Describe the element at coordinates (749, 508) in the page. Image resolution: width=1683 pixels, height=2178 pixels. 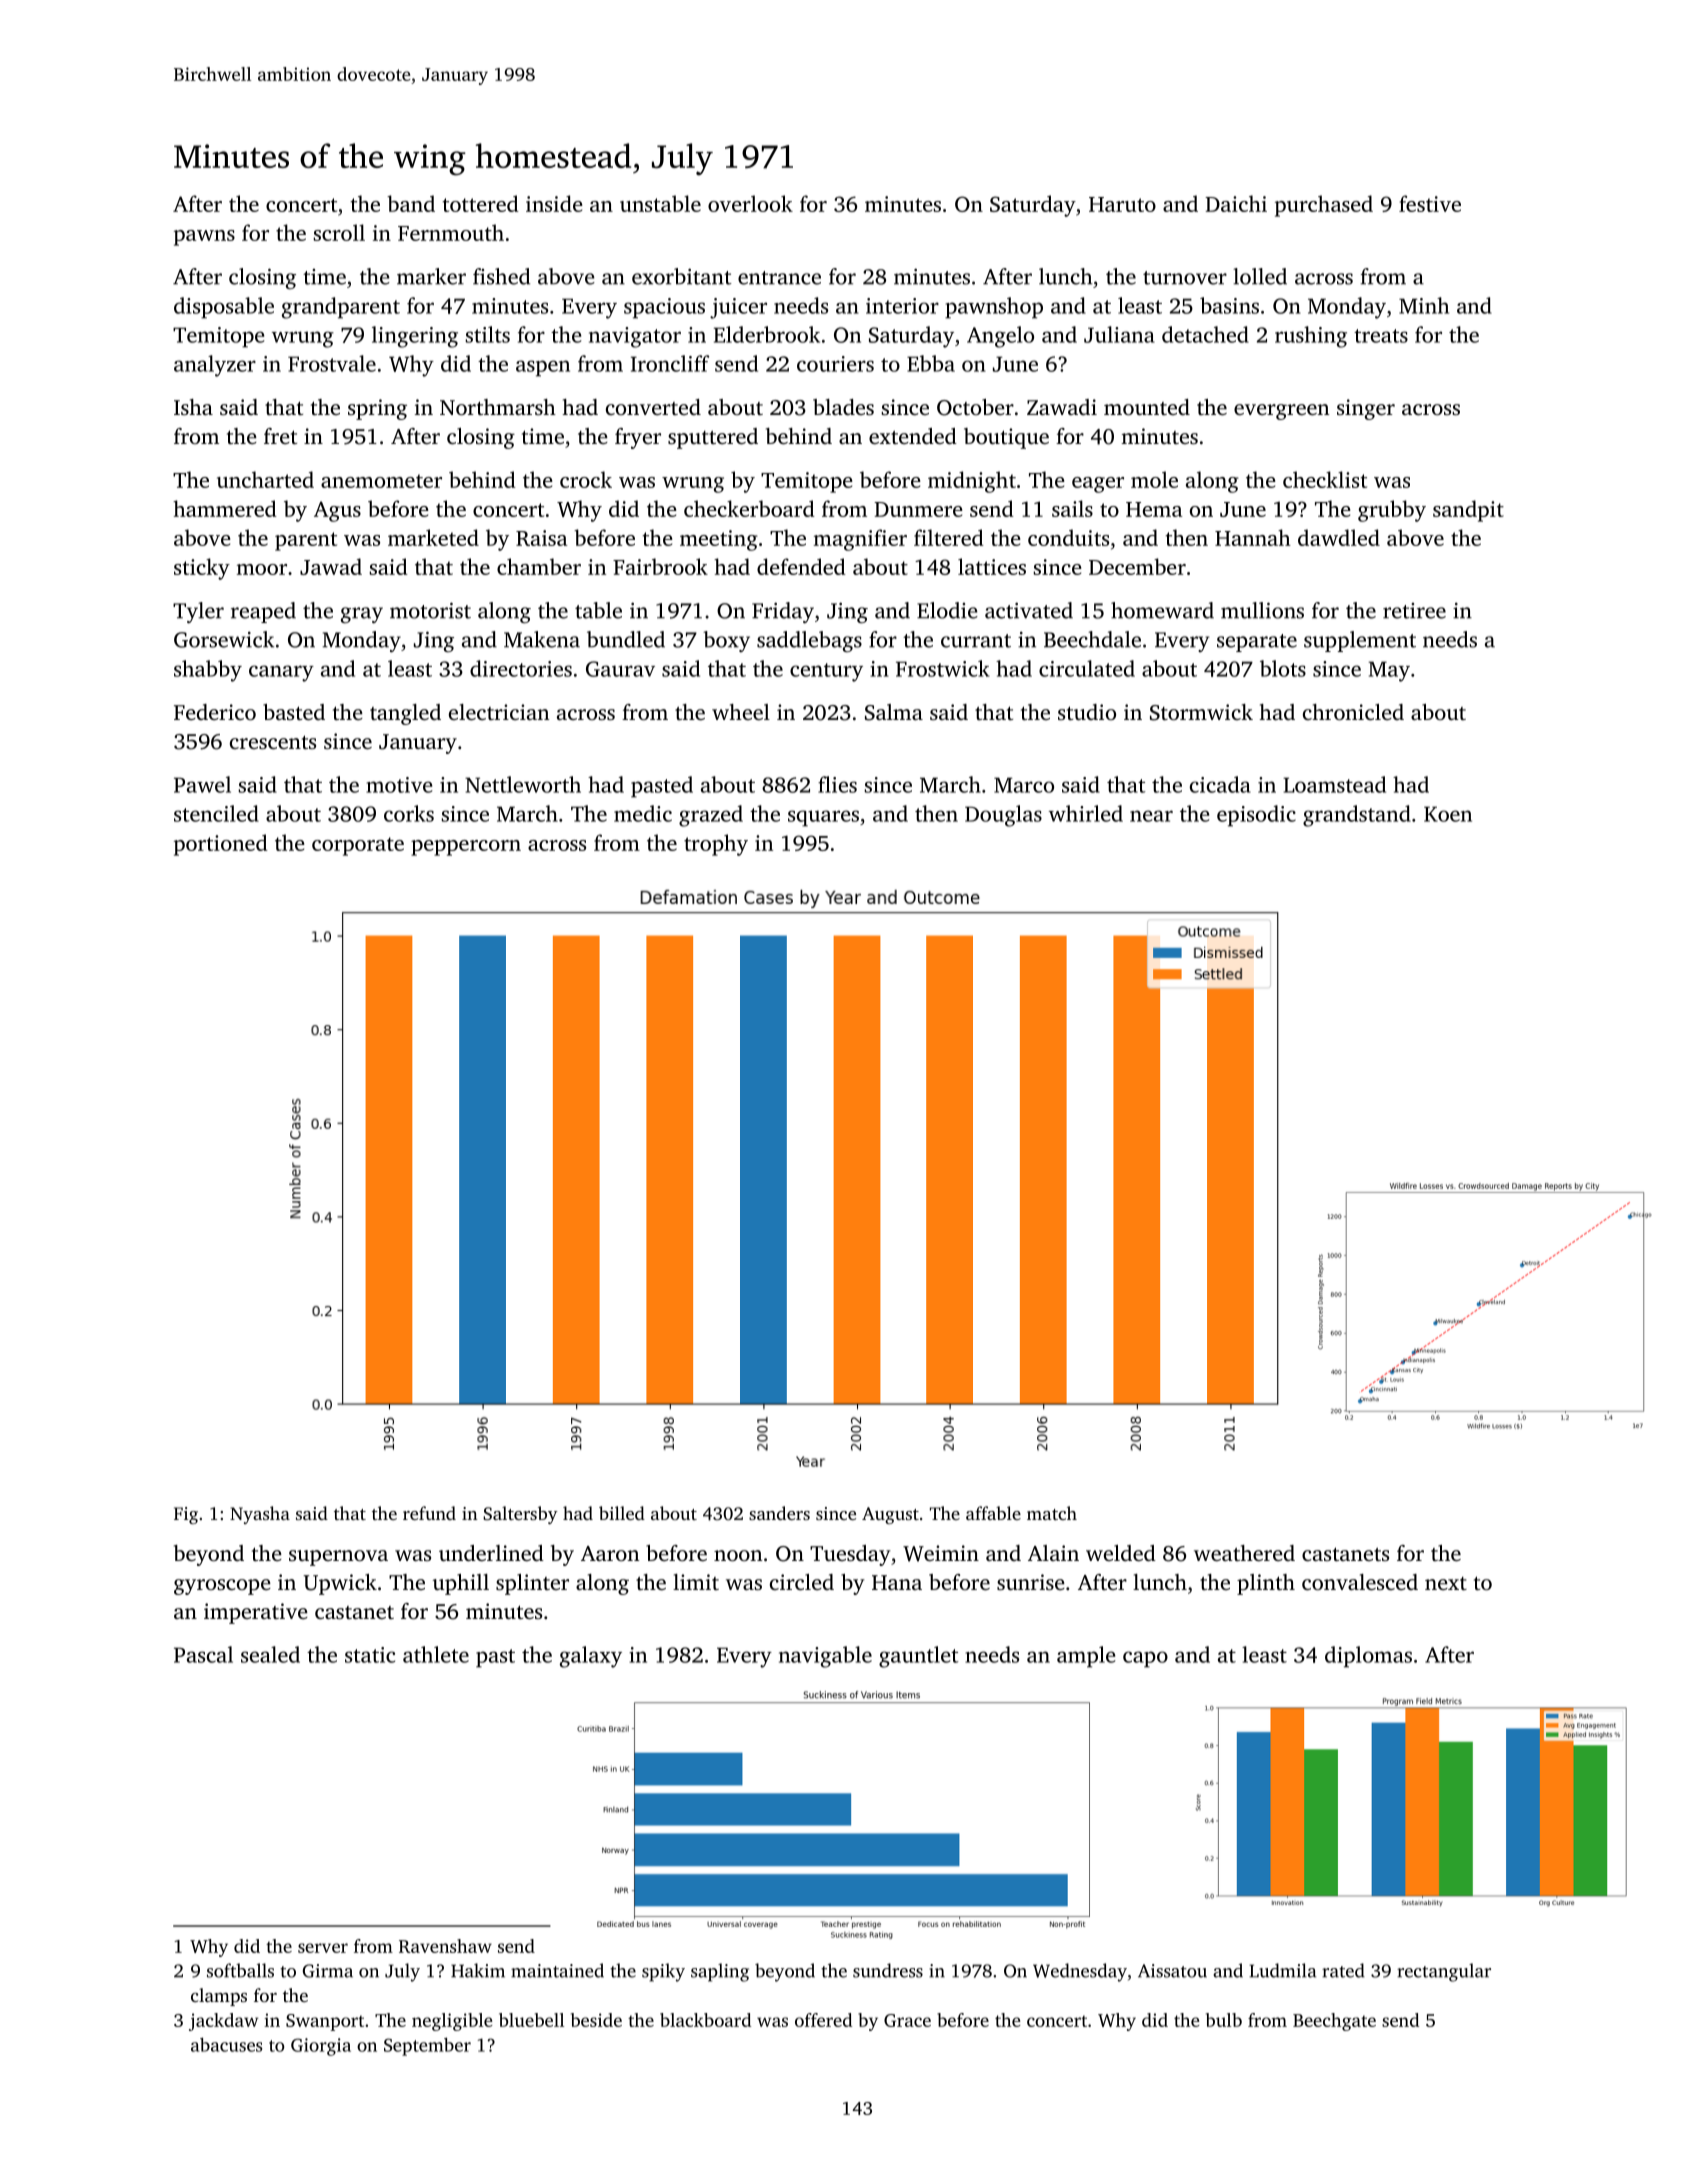
I see `checkerboard` at that location.
